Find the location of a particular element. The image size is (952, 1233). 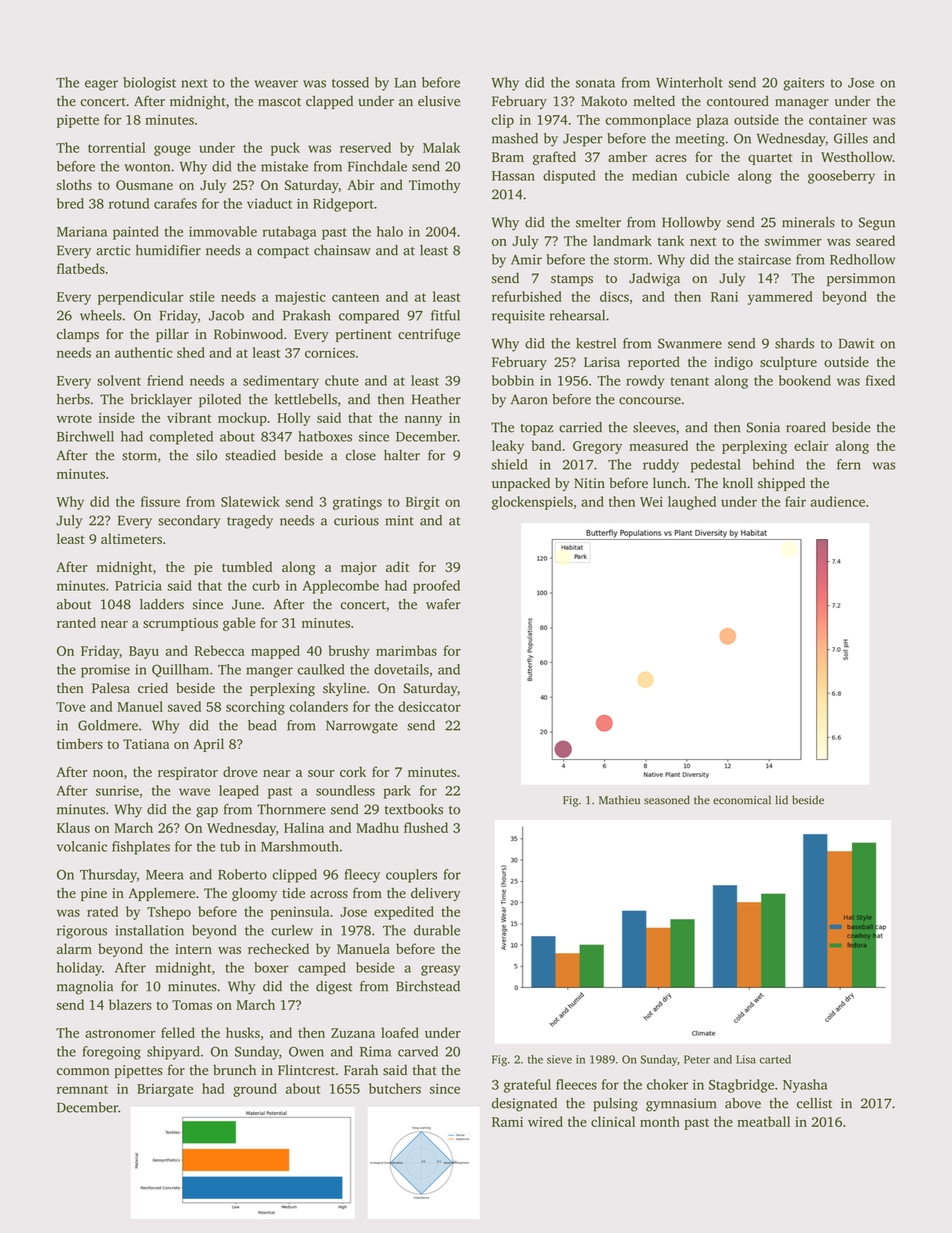

sonata is located at coordinates (595, 83).
